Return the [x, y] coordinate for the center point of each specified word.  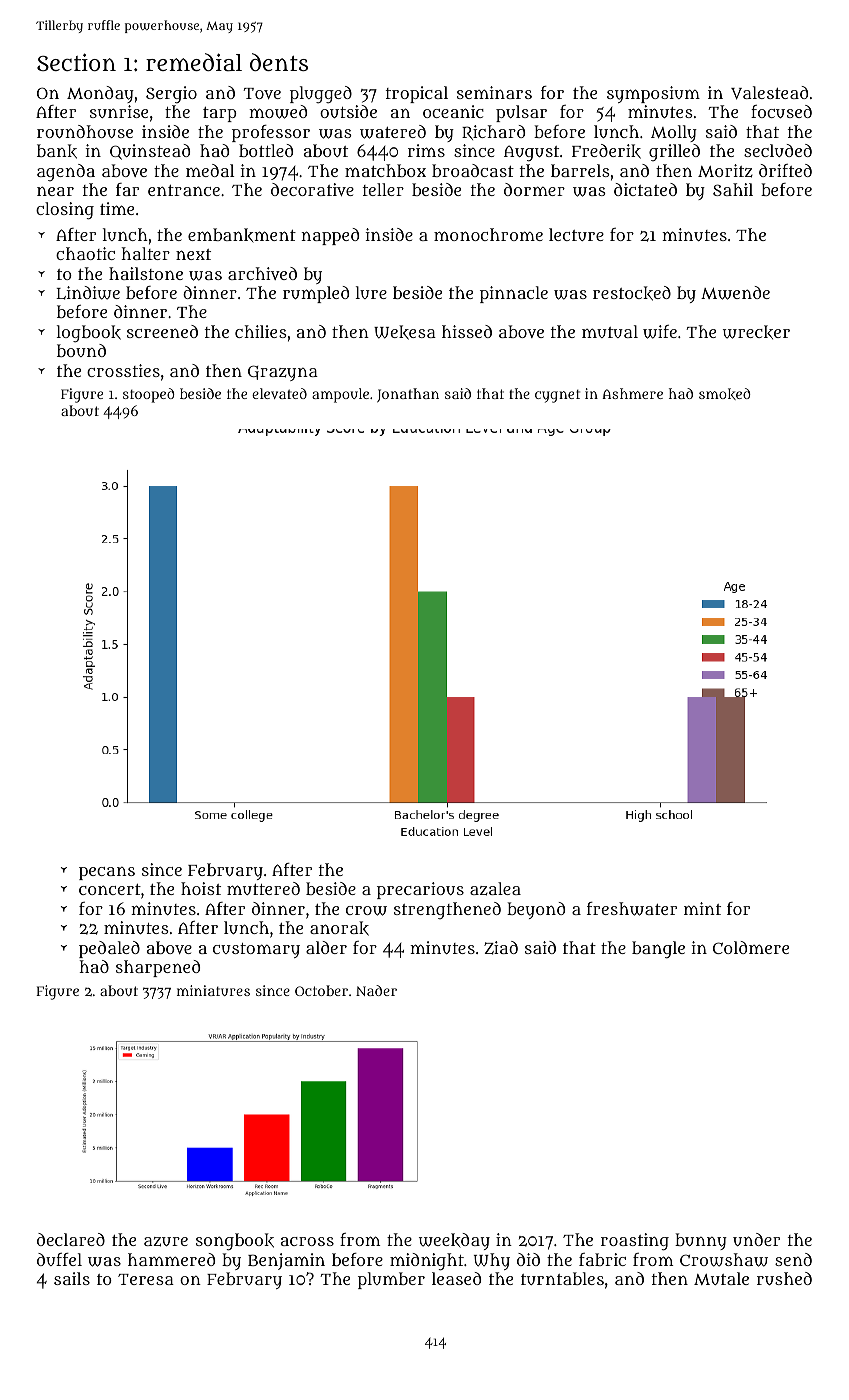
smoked [725, 394]
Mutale [721, 1278]
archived [262, 273]
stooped [149, 395]
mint [702, 908]
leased [456, 1278]
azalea [495, 889]
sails [72, 1278]
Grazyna [283, 373]
